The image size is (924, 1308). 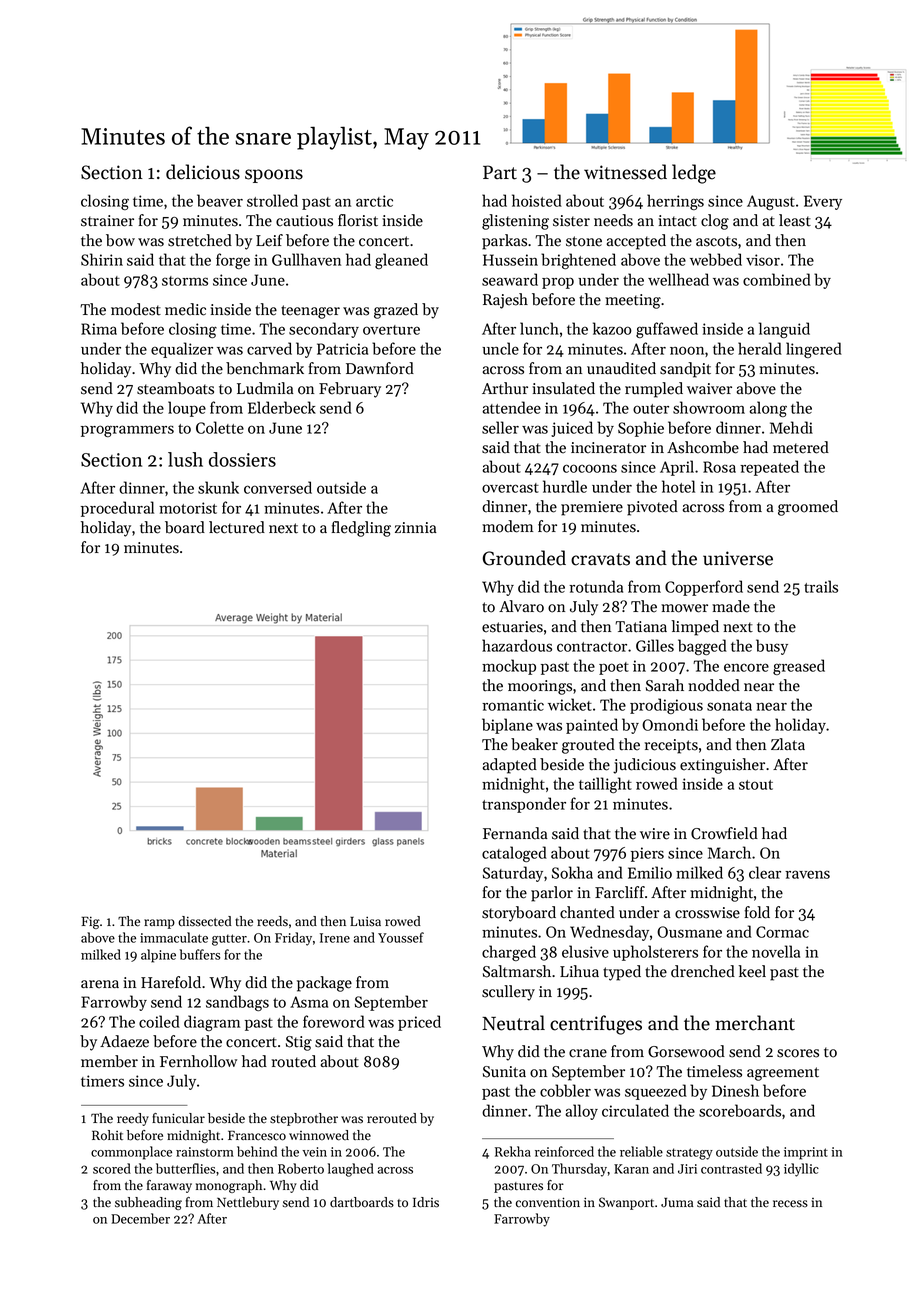 What do you see at coordinates (148, 1203) in the screenshot?
I see `subheading` at bounding box center [148, 1203].
